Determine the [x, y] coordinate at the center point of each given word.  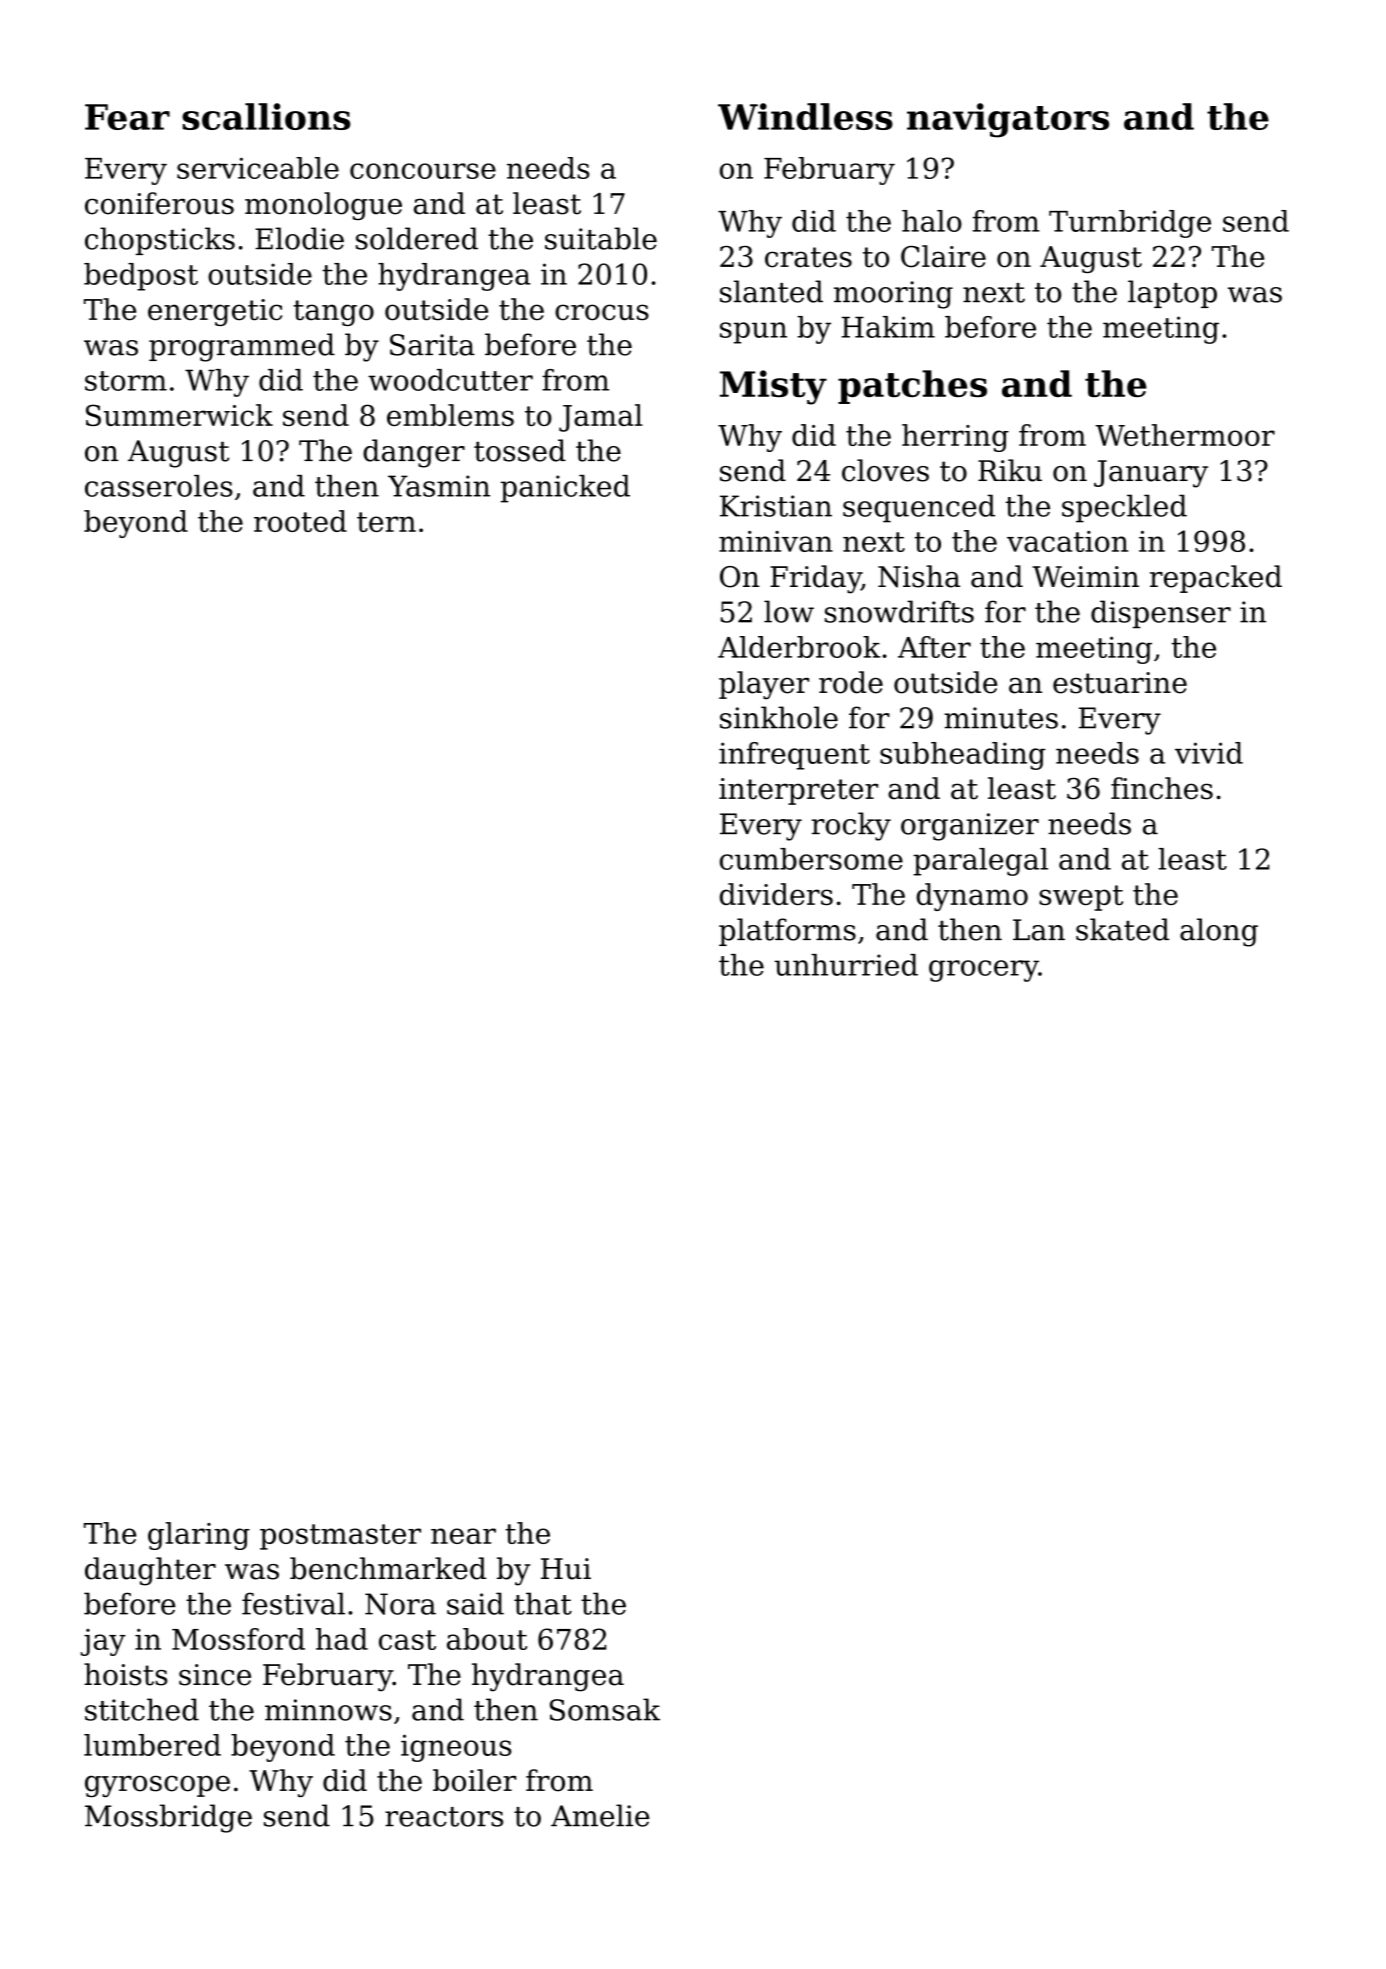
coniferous [159, 203]
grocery [984, 971]
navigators [1008, 120]
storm [126, 381]
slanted [771, 291]
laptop [1172, 294]
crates [808, 257]
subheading [963, 756]
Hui [566, 1569]
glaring [199, 1536]
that [543, 1603]
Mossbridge [168, 1818]
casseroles [159, 486]
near [463, 1536]
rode [851, 682]
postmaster [340, 1537]
